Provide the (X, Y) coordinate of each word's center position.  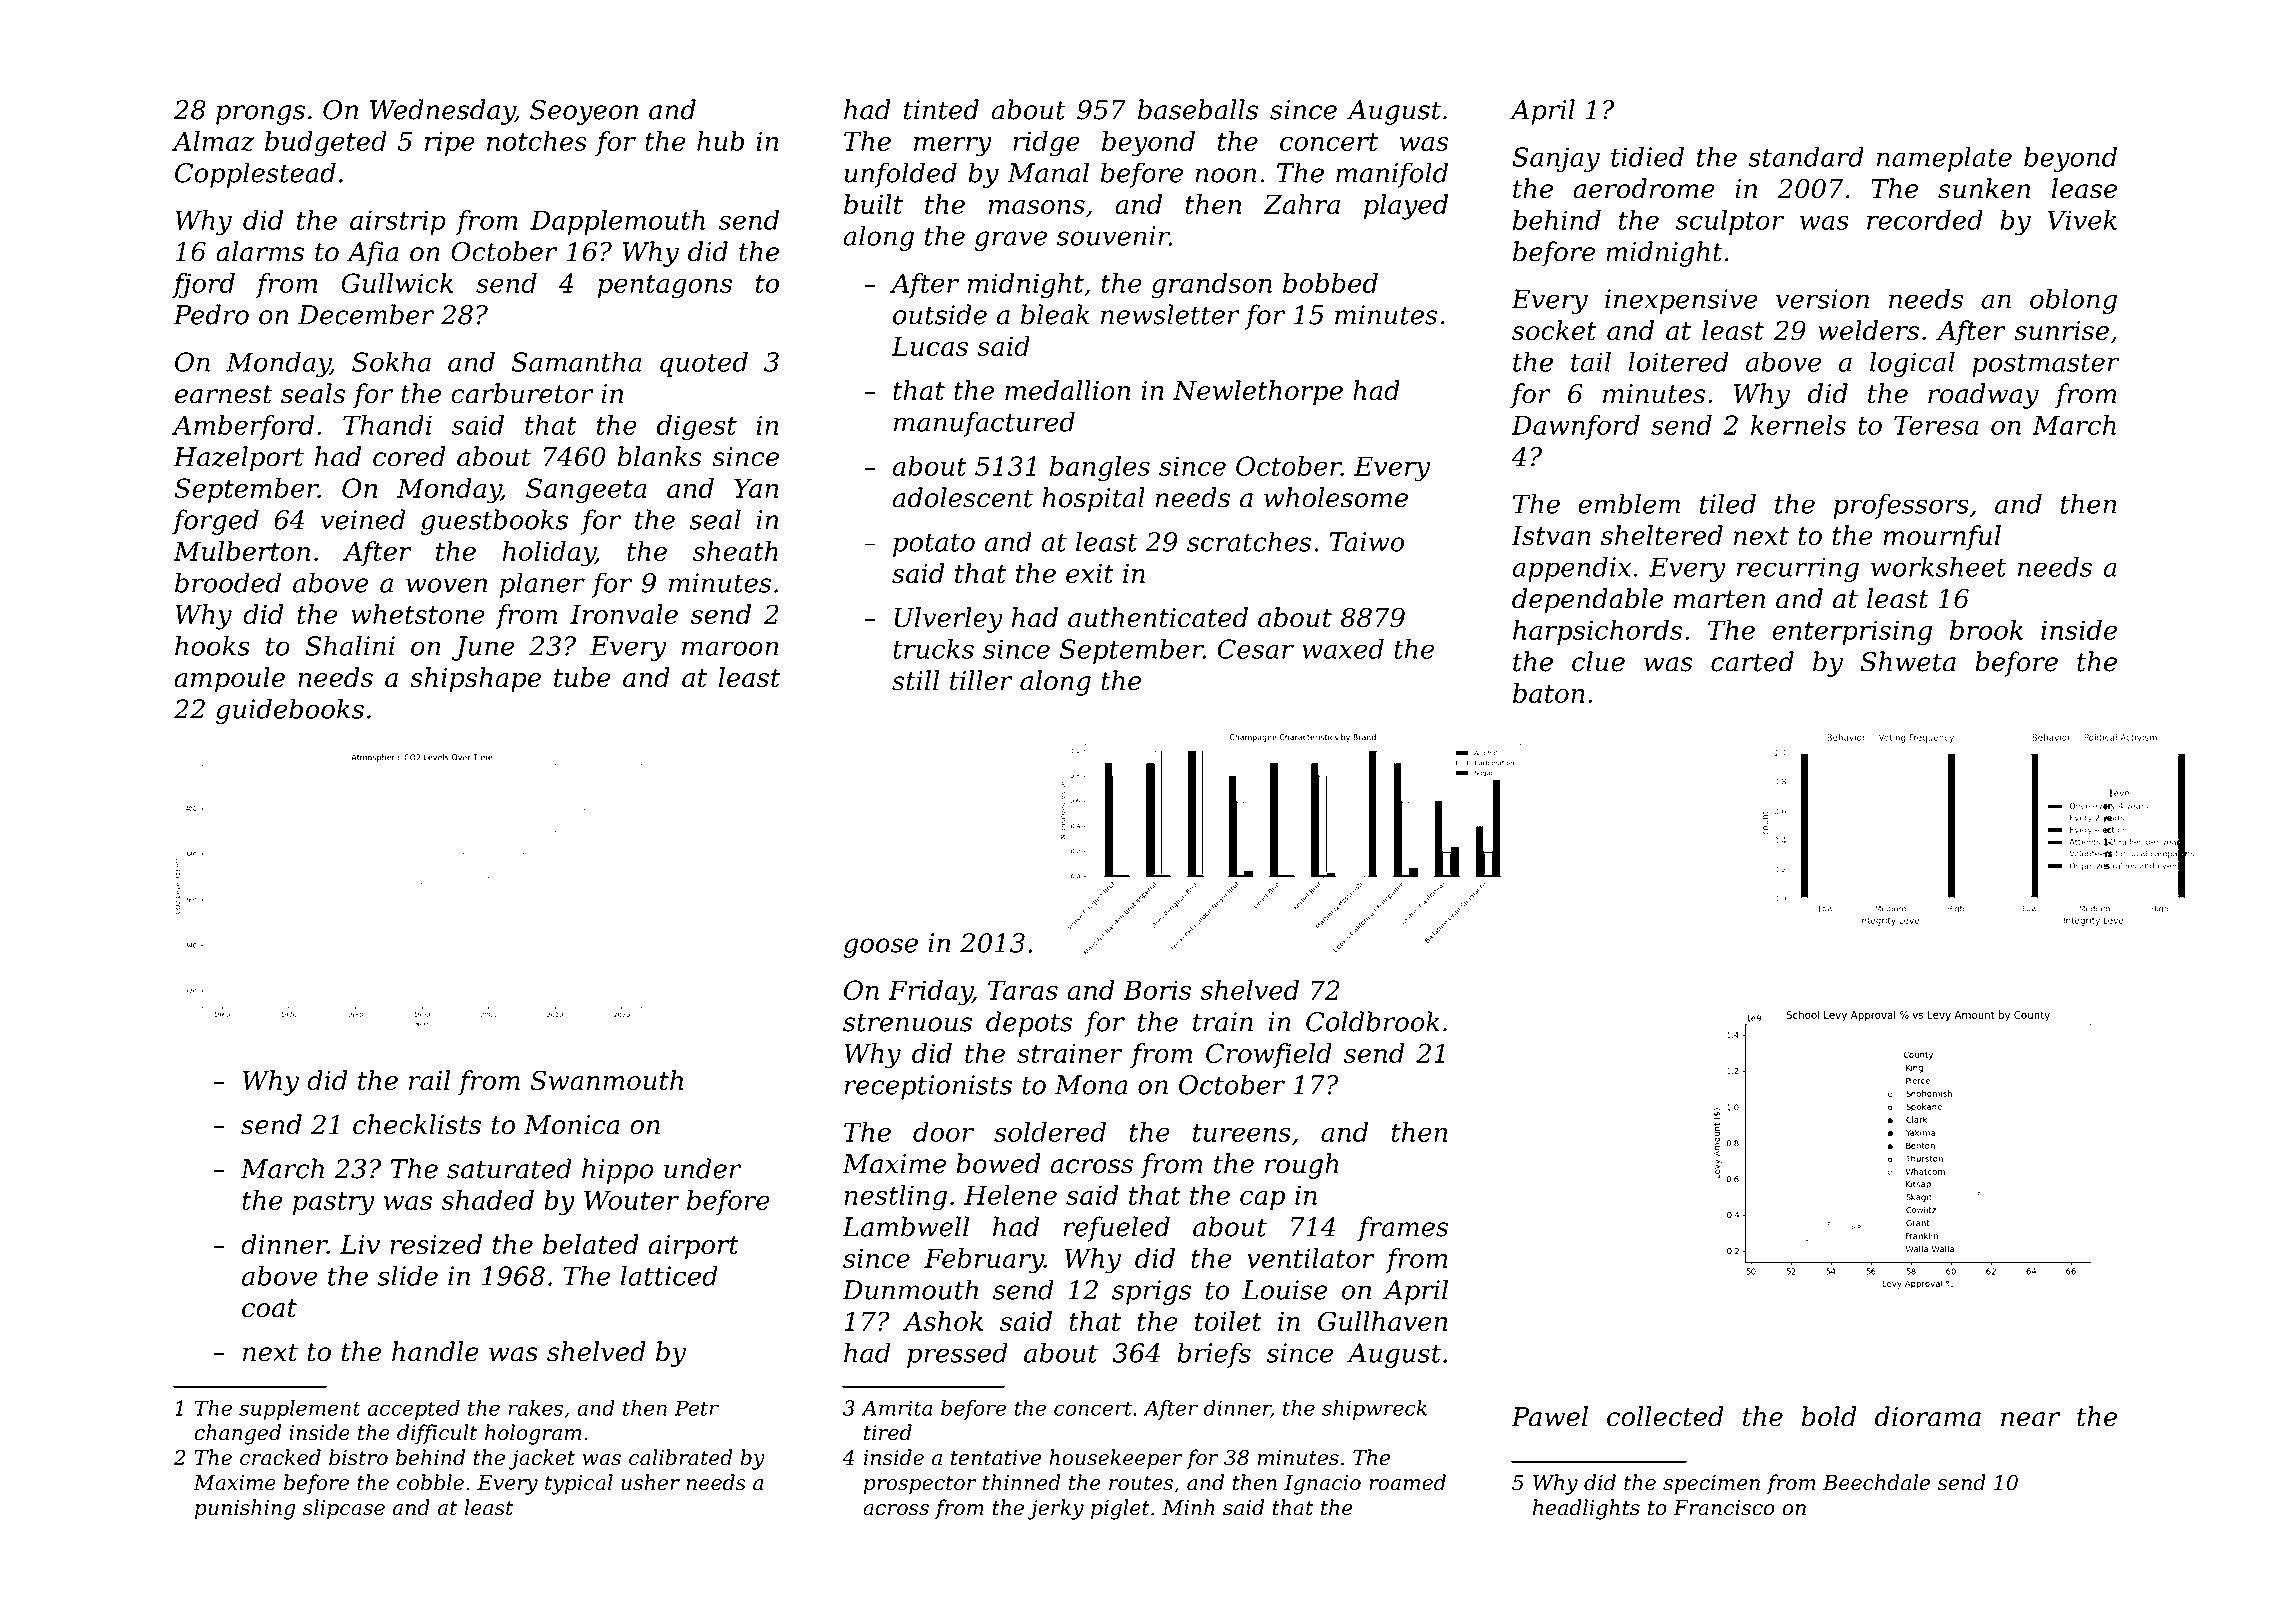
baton (1549, 693)
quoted (704, 364)
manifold (1392, 175)
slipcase (344, 1509)
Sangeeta (586, 491)
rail (429, 1080)
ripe (450, 143)
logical (1912, 364)
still (915, 680)
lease (2084, 188)
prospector (920, 1485)
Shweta (1908, 661)
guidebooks (290, 711)
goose (881, 948)
